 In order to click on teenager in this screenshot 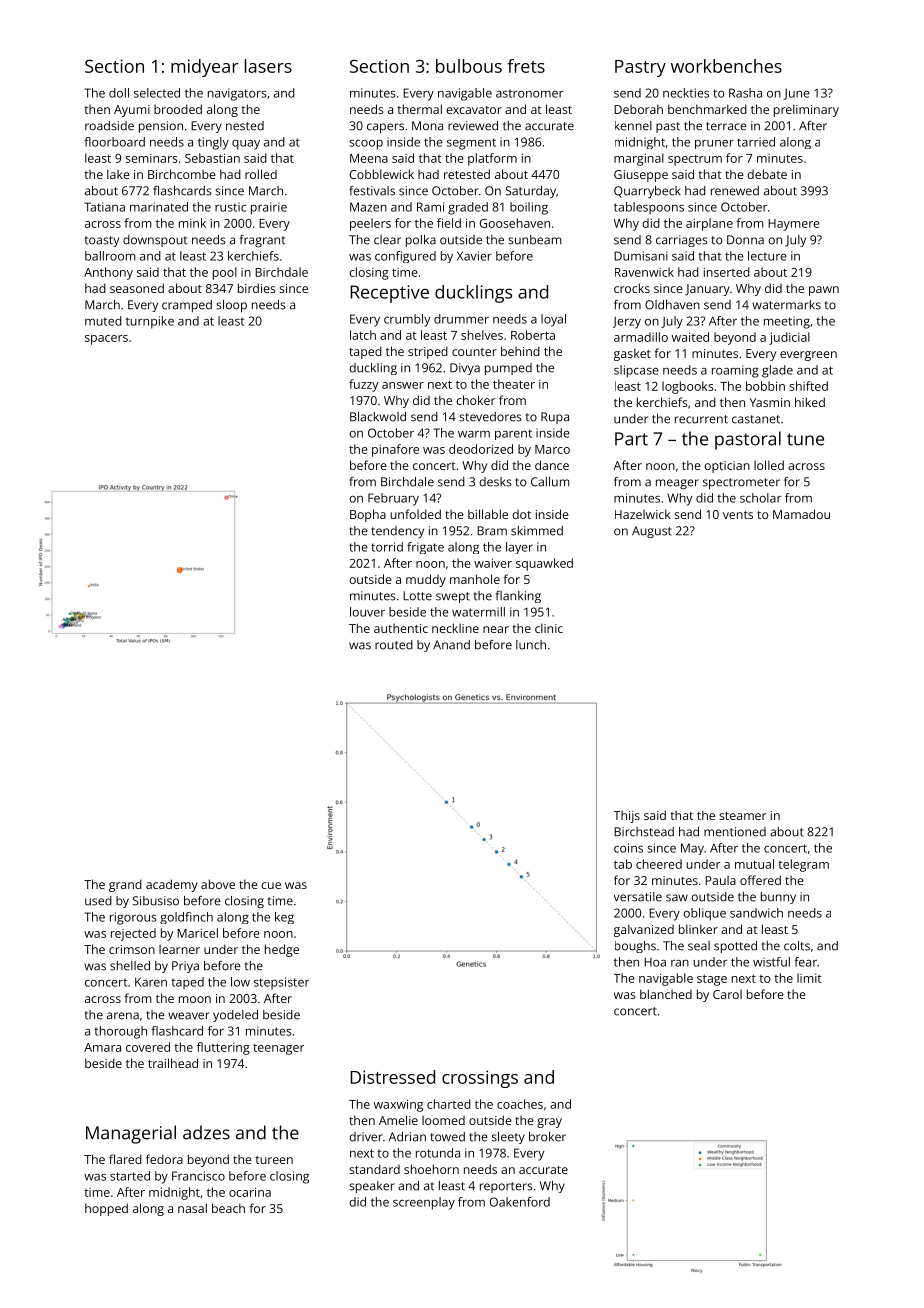, I will do `click(278, 1049)`.
